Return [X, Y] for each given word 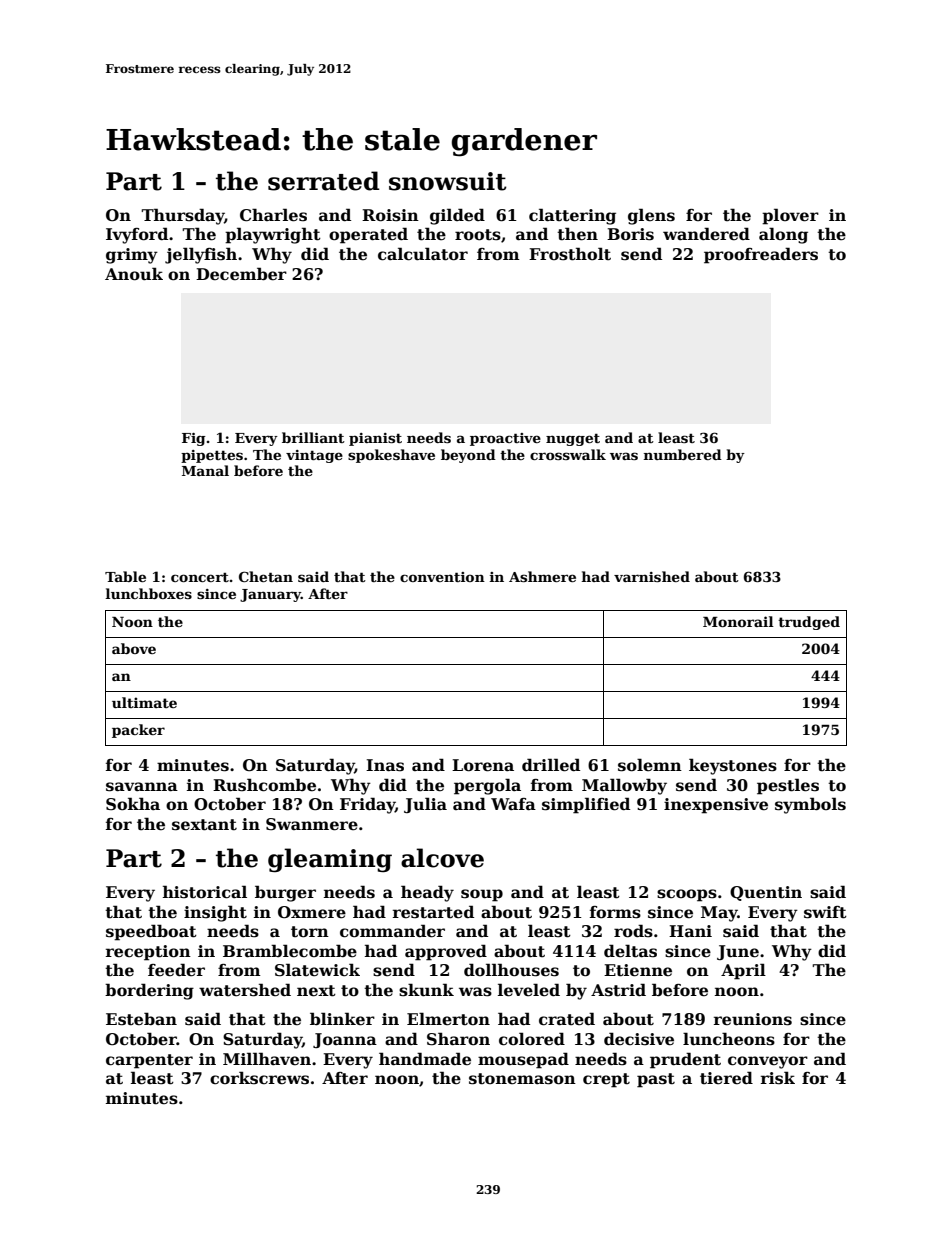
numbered [683, 454]
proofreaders [761, 255]
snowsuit [448, 181]
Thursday [182, 216]
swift [825, 912]
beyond [468, 456]
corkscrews [259, 1078]
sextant [204, 825]
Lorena [483, 765]
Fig [194, 439]
